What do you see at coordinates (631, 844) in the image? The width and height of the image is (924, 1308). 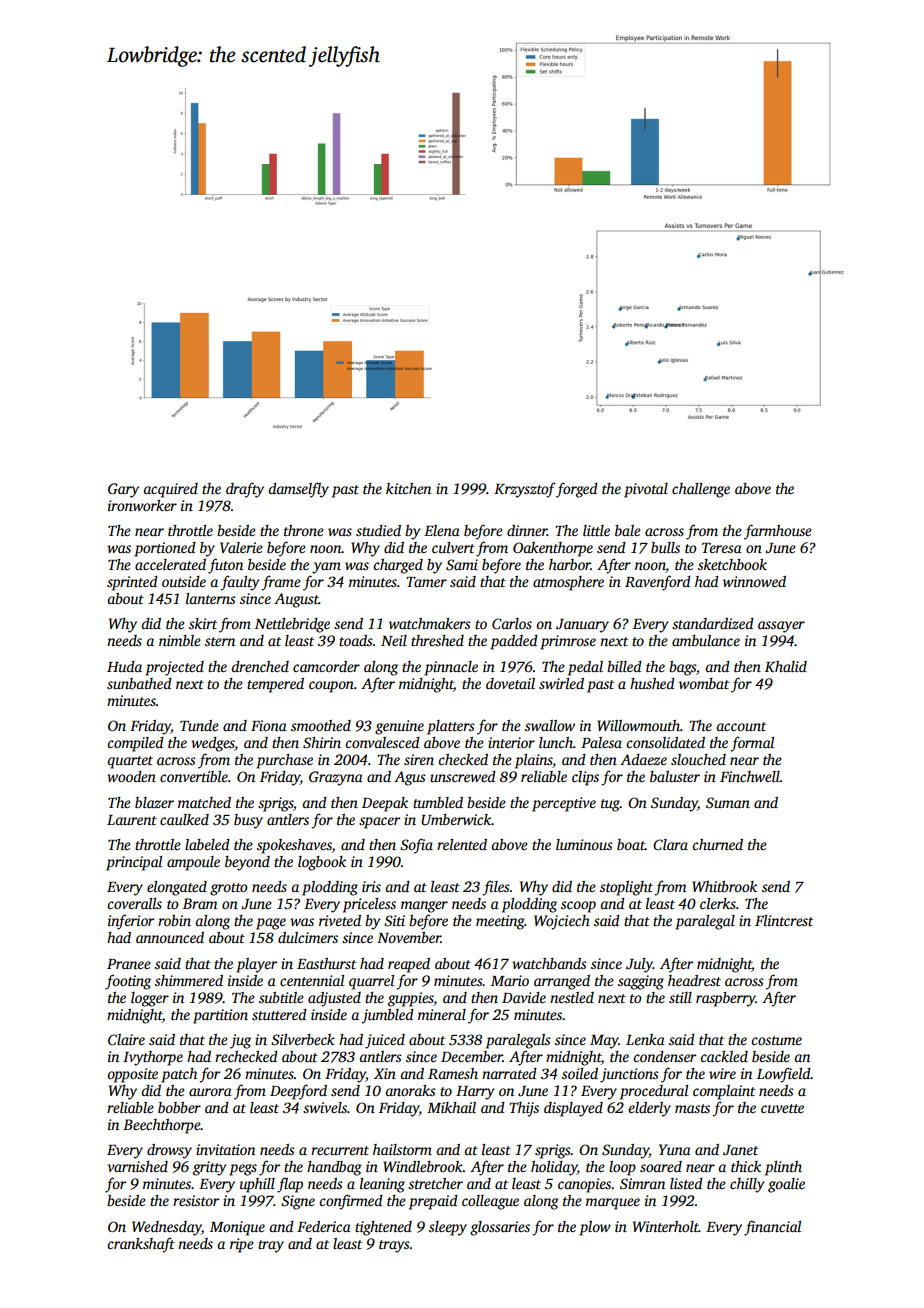 I see `boat` at bounding box center [631, 844].
